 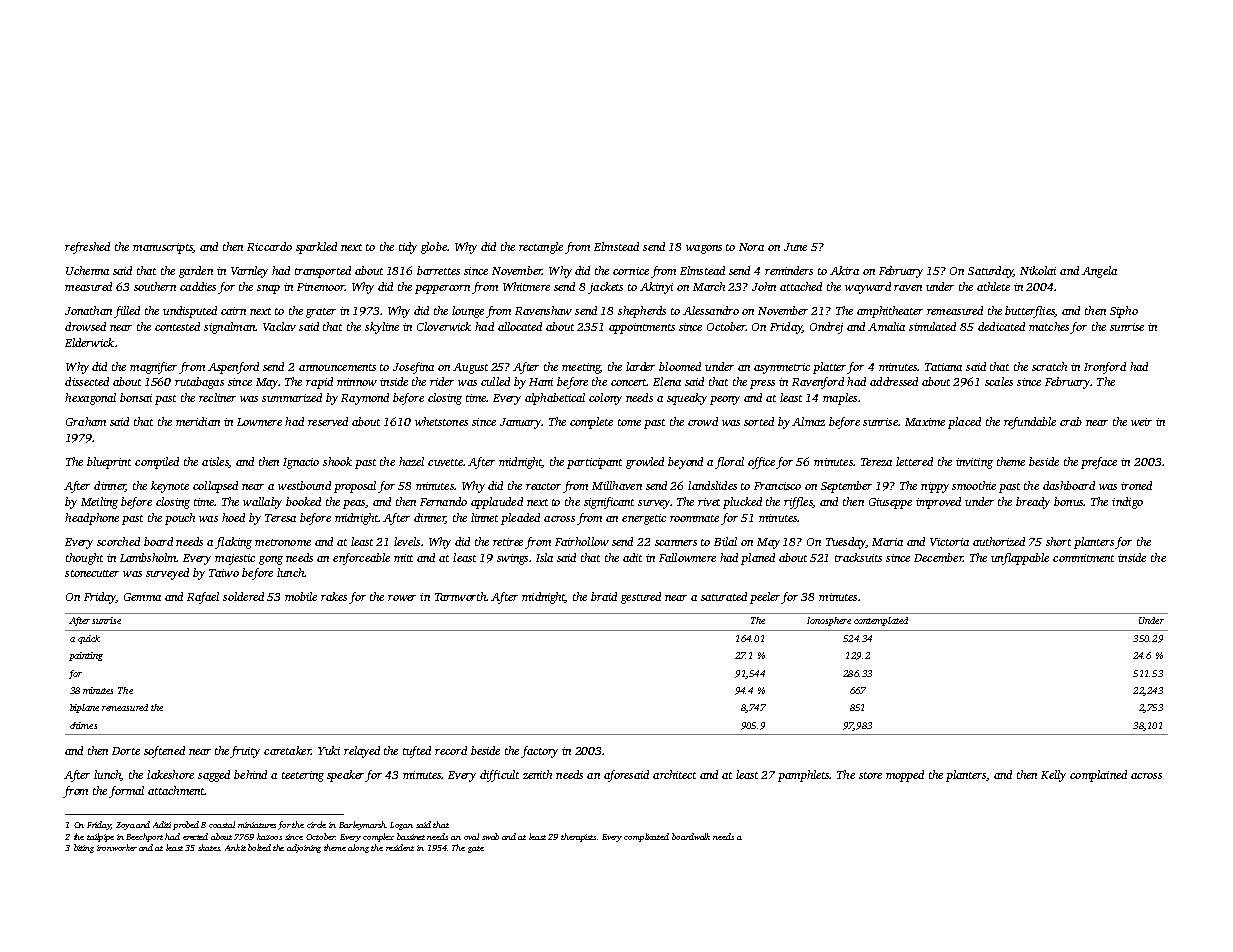 What do you see at coordinates (198, 421) in the image?
I see `meridian` at bounding box center [198, 421].
